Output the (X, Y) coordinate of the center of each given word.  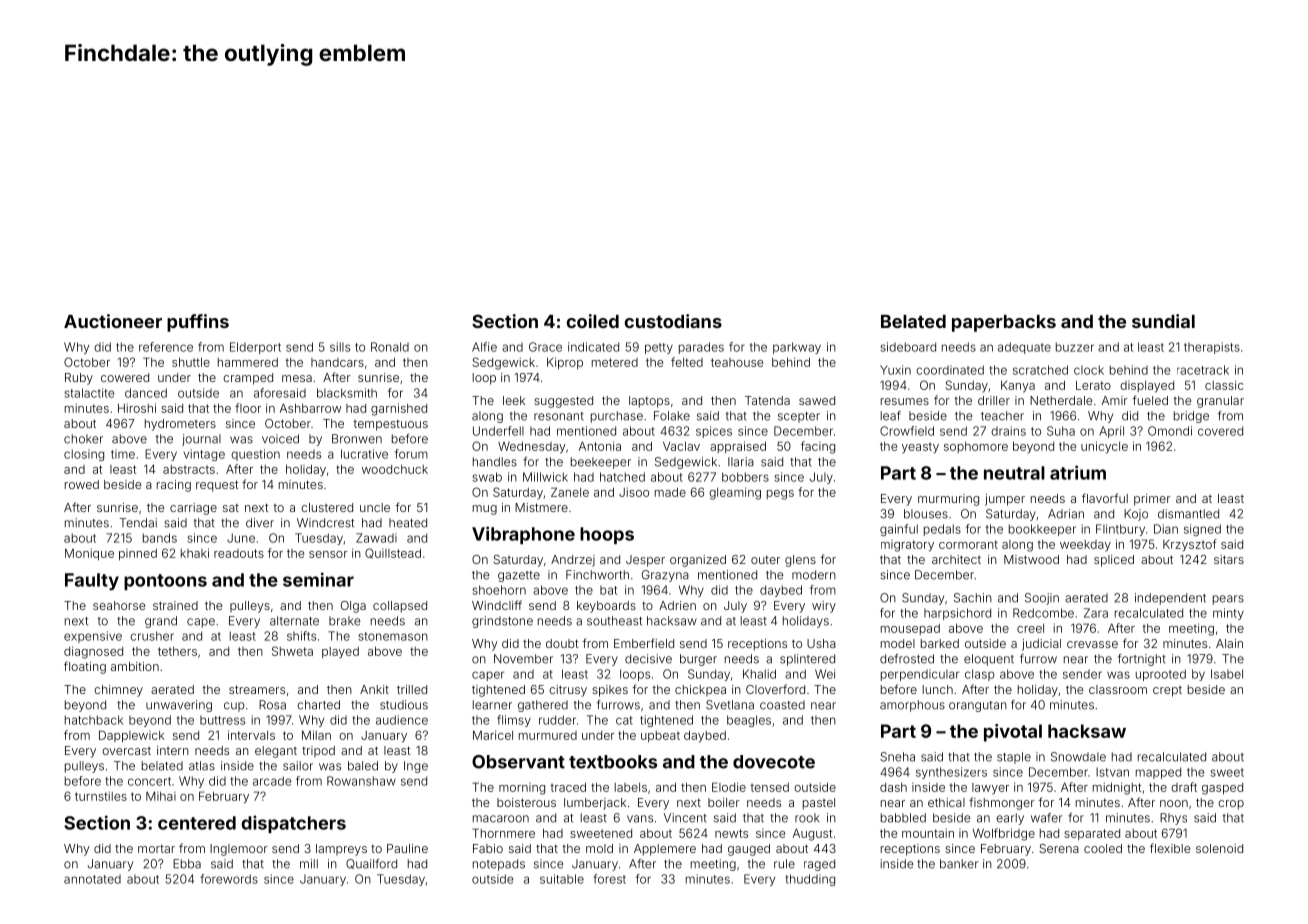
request (217, 486)
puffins (198, 323)
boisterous (526, 802)
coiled (592, 321)
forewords (229, 879)
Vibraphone (523, 535)
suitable (562, 879)
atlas (202, 766)
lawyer (990, 789)
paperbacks (1004, 323)
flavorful (1105, 498)
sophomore (976, 447)
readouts (239, 553)
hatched (622, 477)
